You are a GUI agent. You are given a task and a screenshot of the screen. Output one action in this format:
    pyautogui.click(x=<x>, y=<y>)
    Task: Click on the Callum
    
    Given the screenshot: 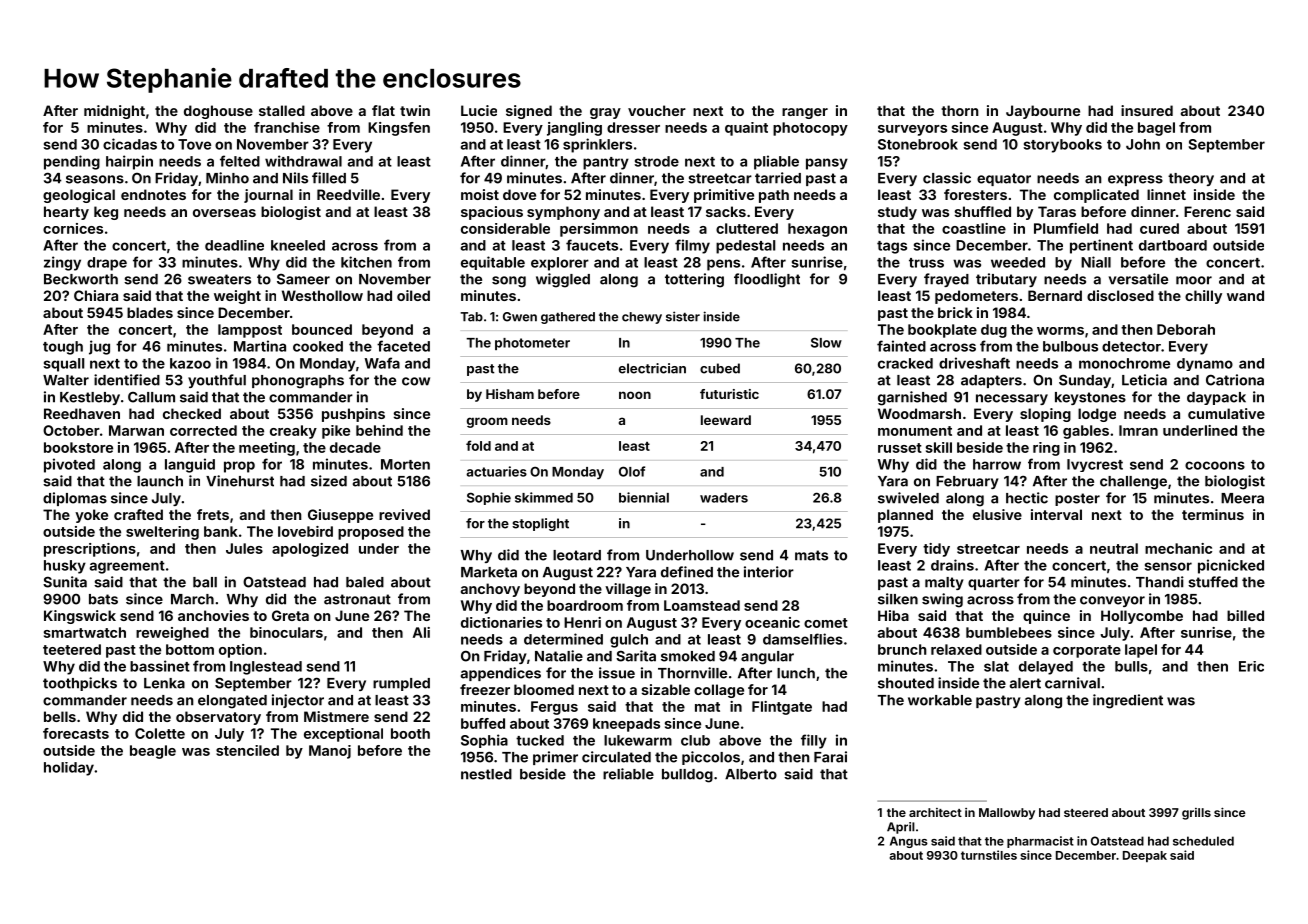 What is the action you would take?
    pyautogui.click(x=151, y=397)
